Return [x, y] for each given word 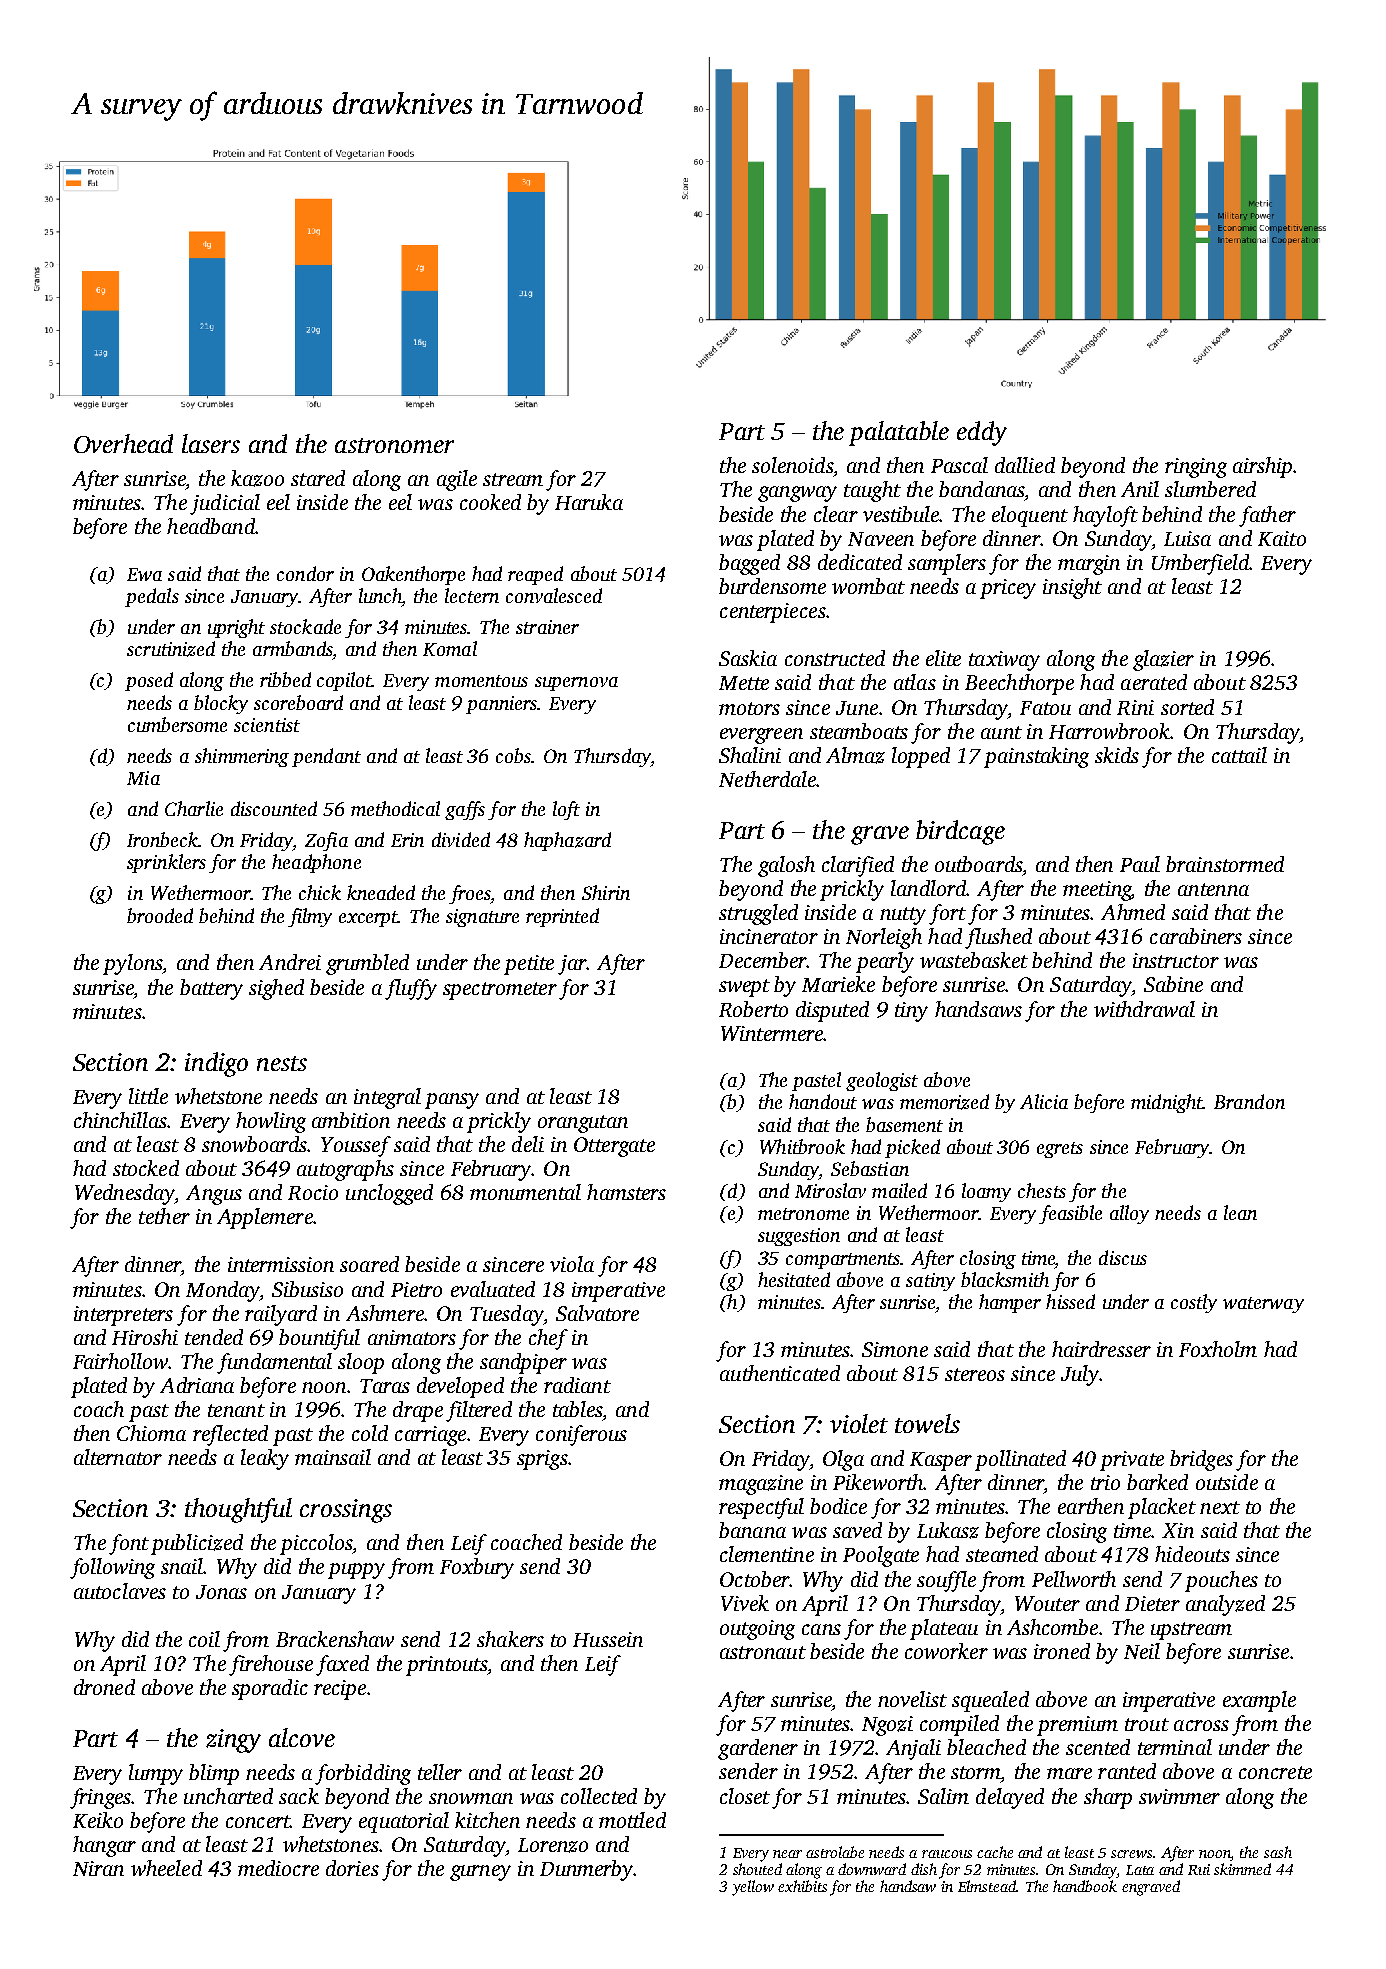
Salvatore [597, 1313]
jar [572, 965]
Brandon [1249, 1101]
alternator [118, 1457]
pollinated [1020, 1460]
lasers [211, 443]
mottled [632, 1820]
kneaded [381, 892]
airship [1262, 467]
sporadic [270, 1689]
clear [836, 514]
